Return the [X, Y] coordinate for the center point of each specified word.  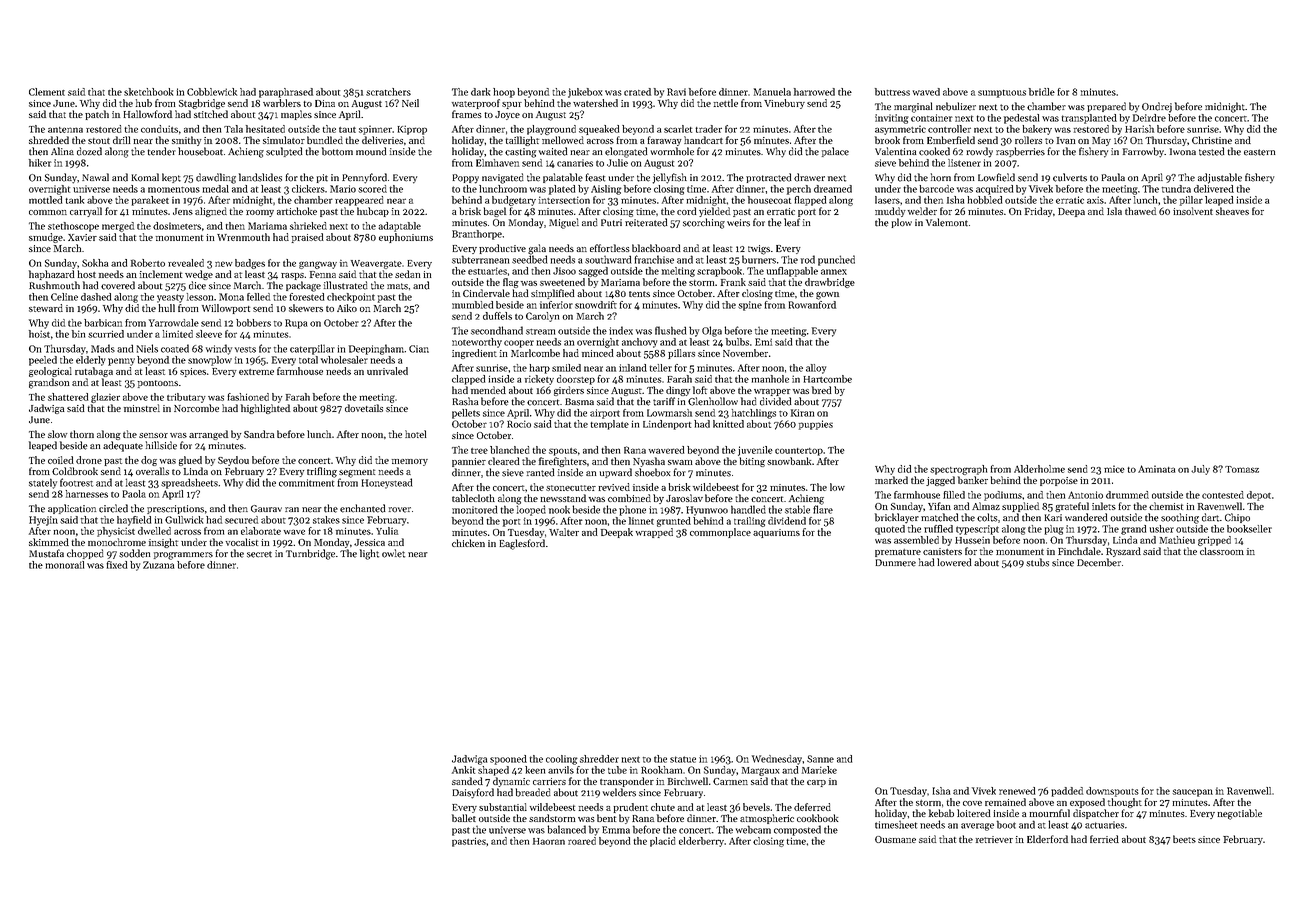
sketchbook [148, 92]
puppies [816, 425]
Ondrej [1157, 107]
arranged [208, 435]
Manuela [772, 92]
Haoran [549, 841]
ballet [464, 818]
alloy [816, 369]
